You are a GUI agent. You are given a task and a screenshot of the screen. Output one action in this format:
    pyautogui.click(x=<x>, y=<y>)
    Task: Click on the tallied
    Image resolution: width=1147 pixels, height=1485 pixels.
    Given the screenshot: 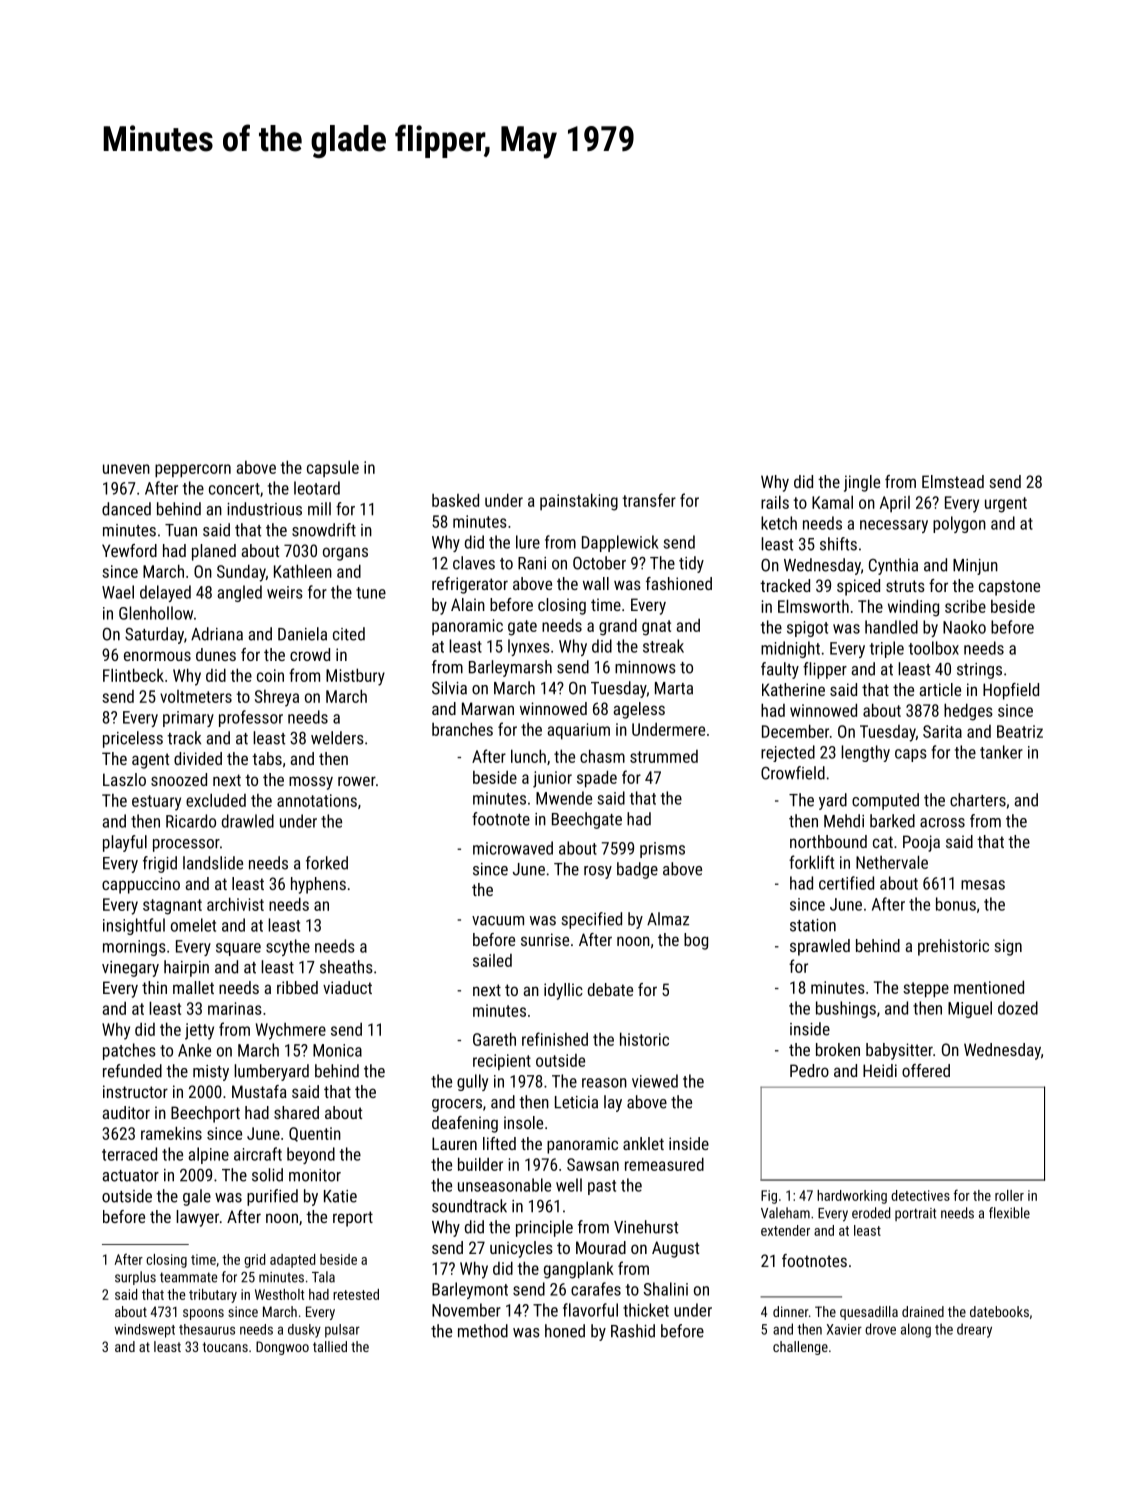 What is the action you would take?
    pyautogui.click(x=330, y=1346)
